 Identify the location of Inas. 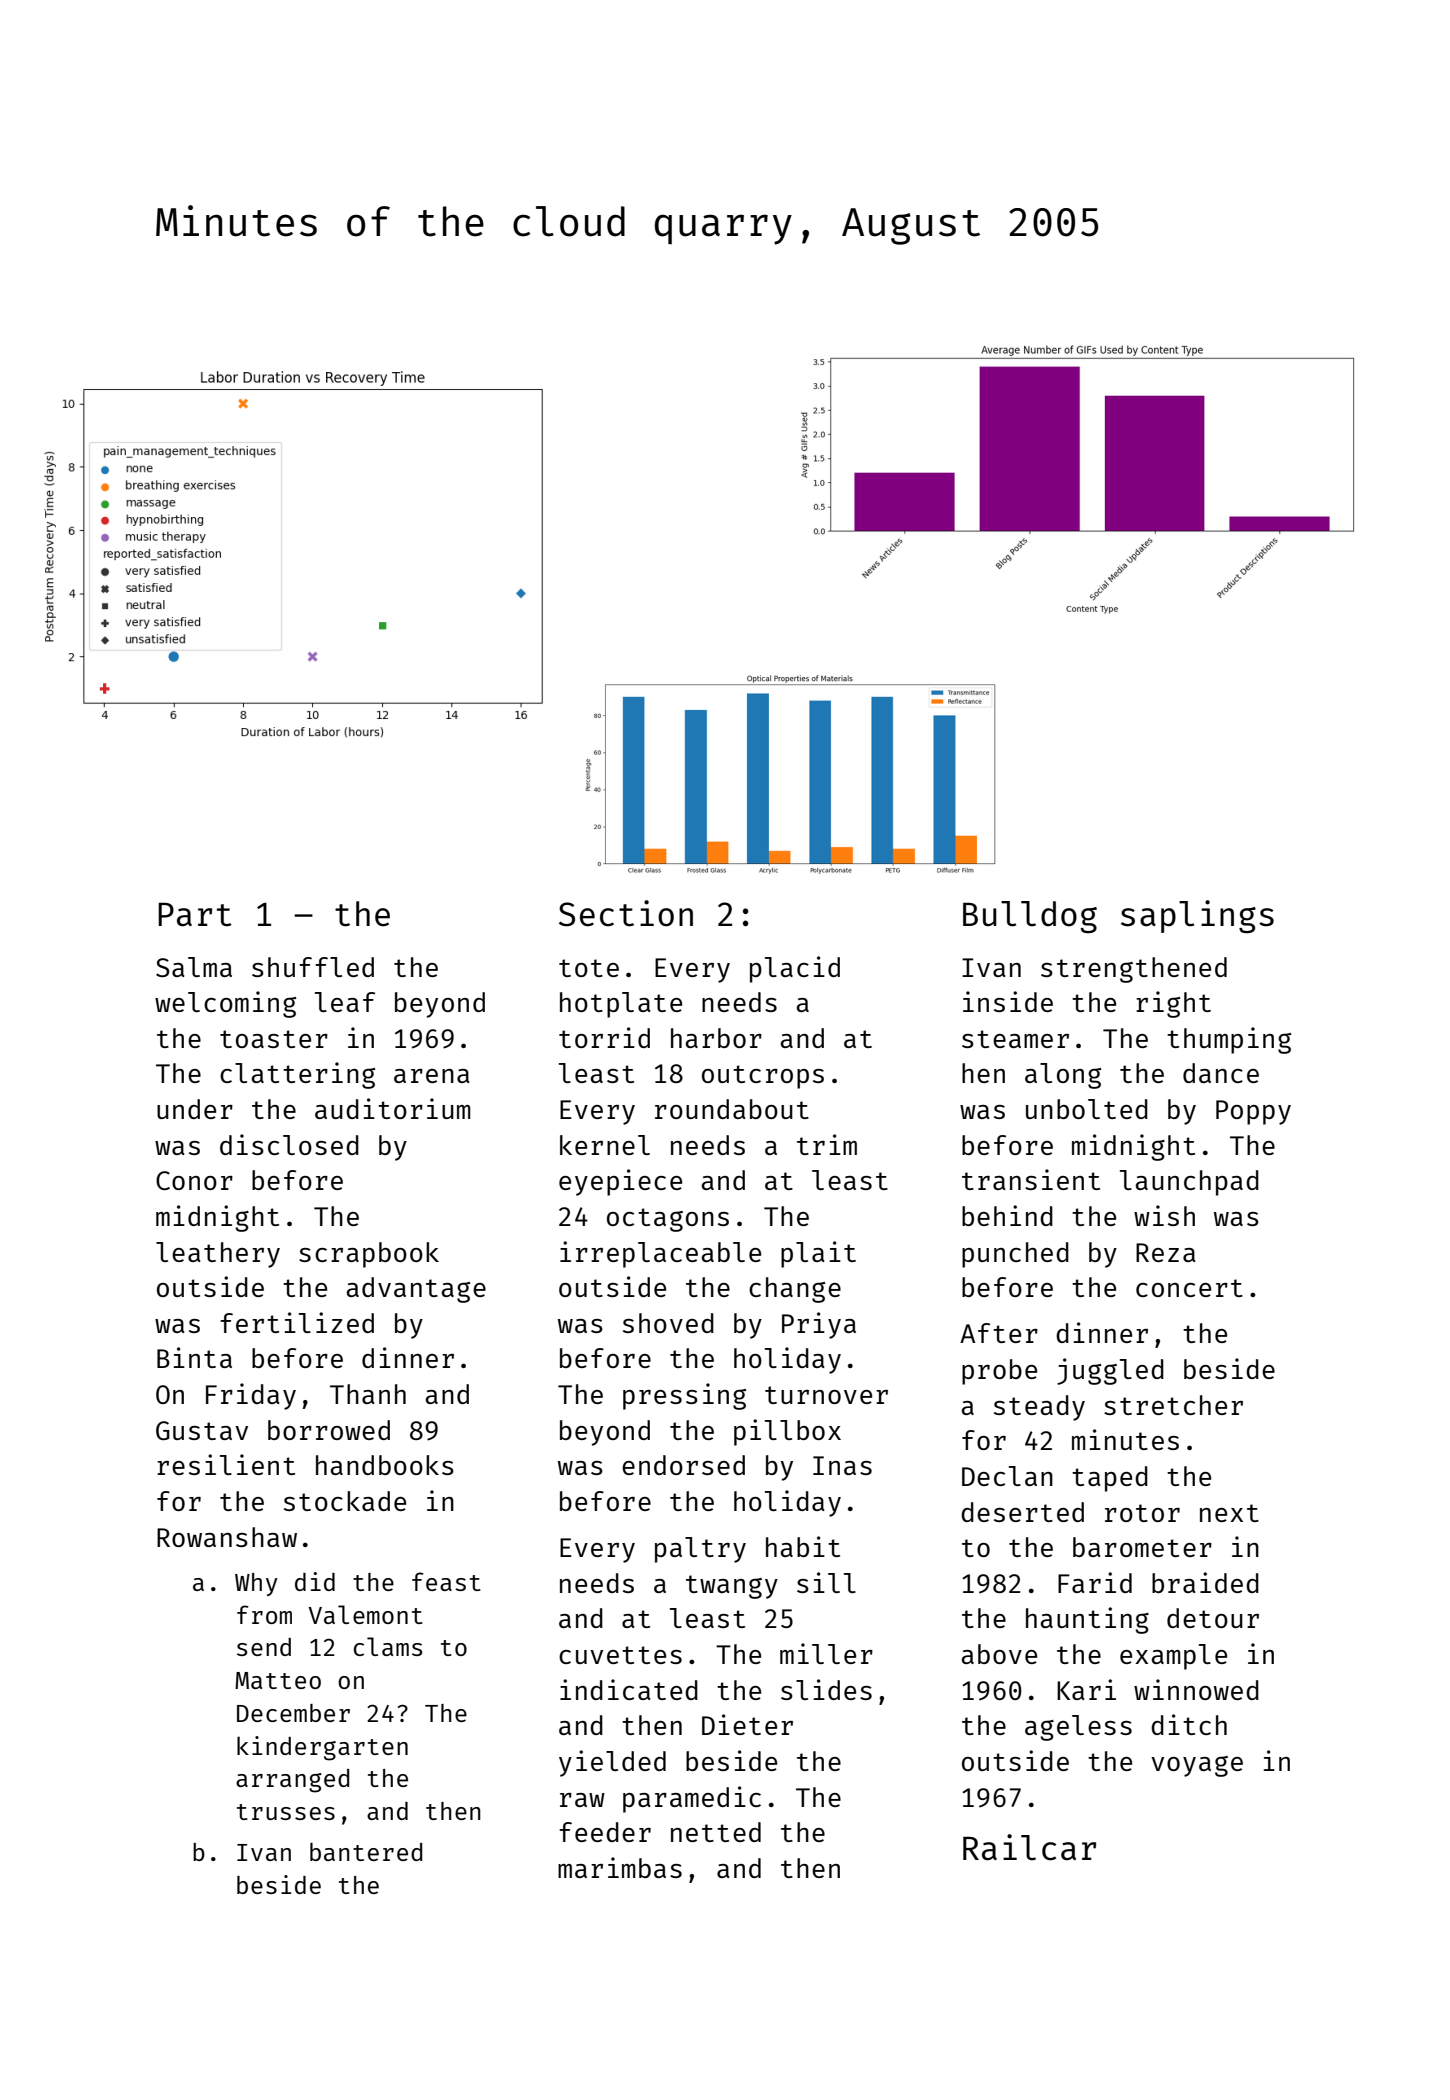
(842, 1465).
